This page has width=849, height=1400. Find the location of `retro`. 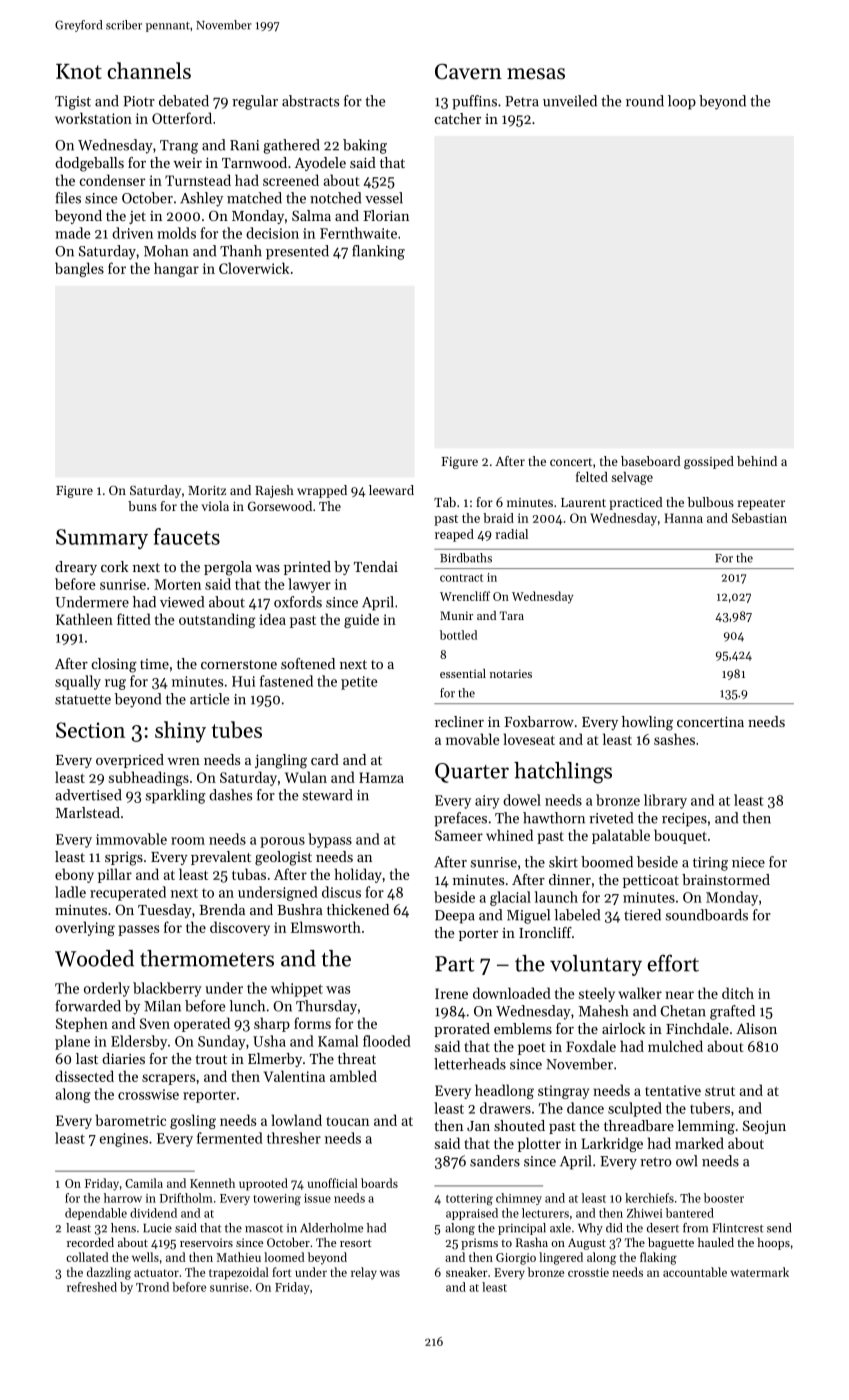

retro is located at coordinates (656, 1162).
